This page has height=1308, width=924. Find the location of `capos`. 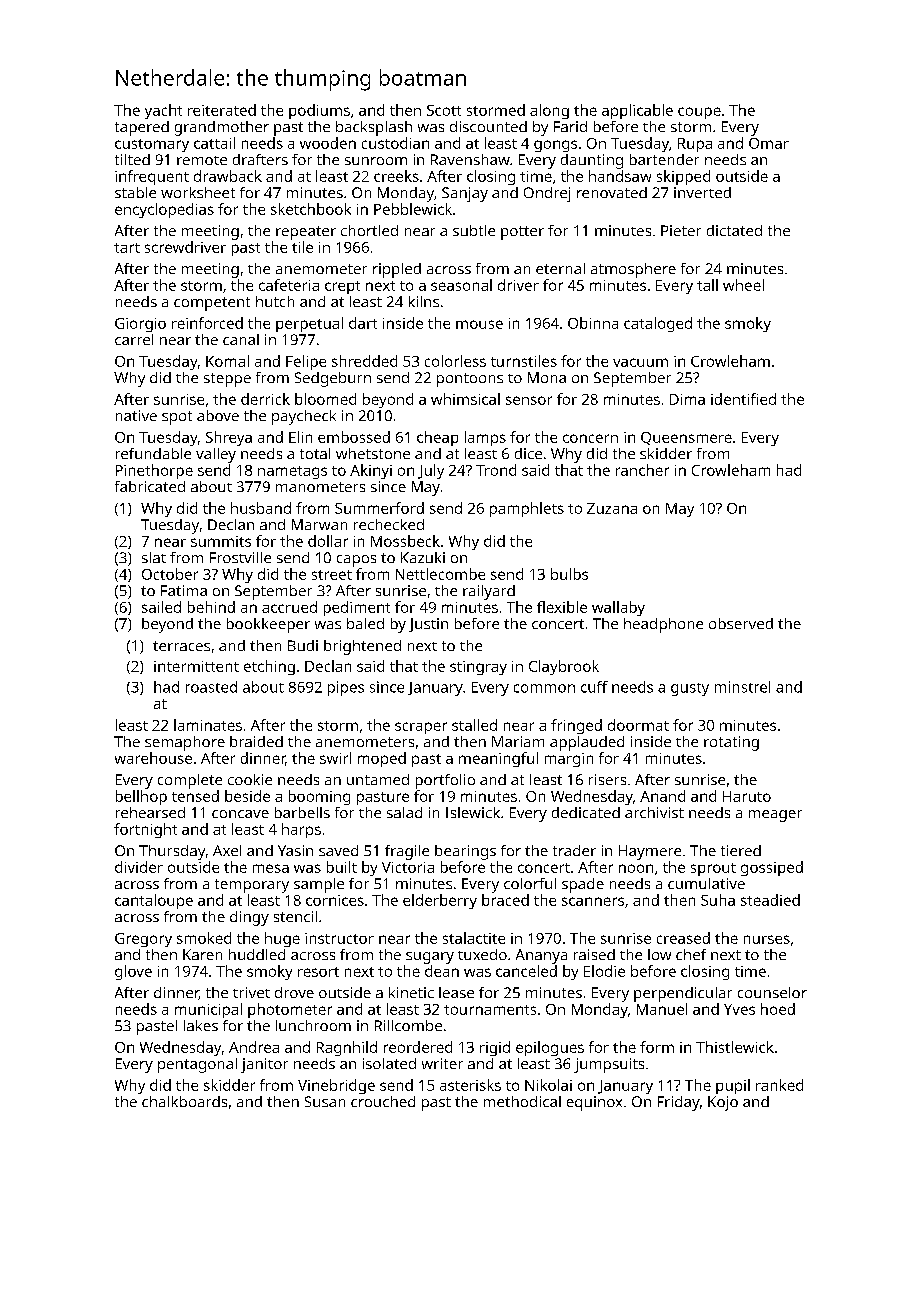

capos is located at coordinates (356, 561).
